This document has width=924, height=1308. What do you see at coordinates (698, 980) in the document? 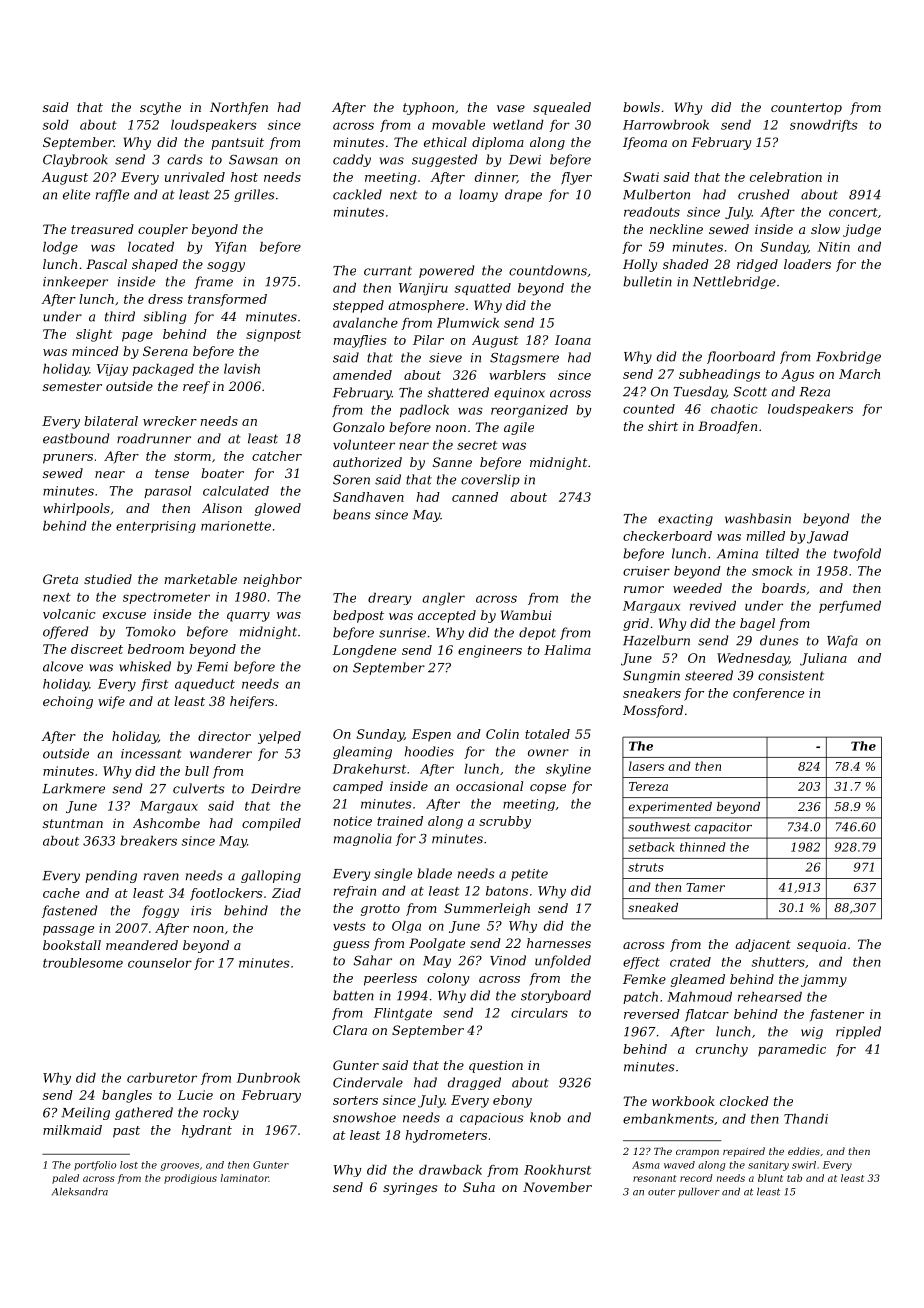
I see `gleamed` at bounding box center [698, 980].
